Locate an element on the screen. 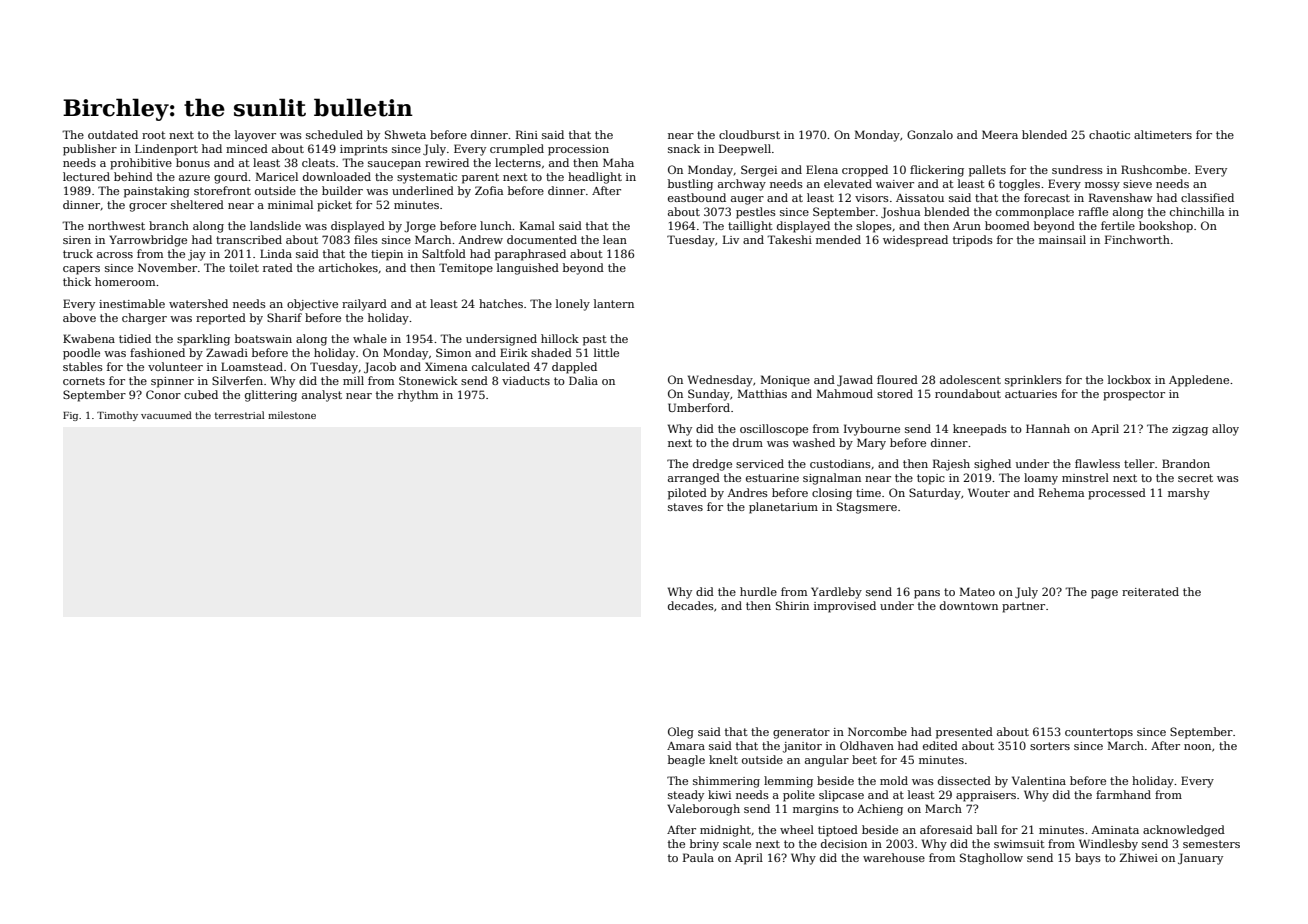  warehouse is located at coordinates (894, 857).
